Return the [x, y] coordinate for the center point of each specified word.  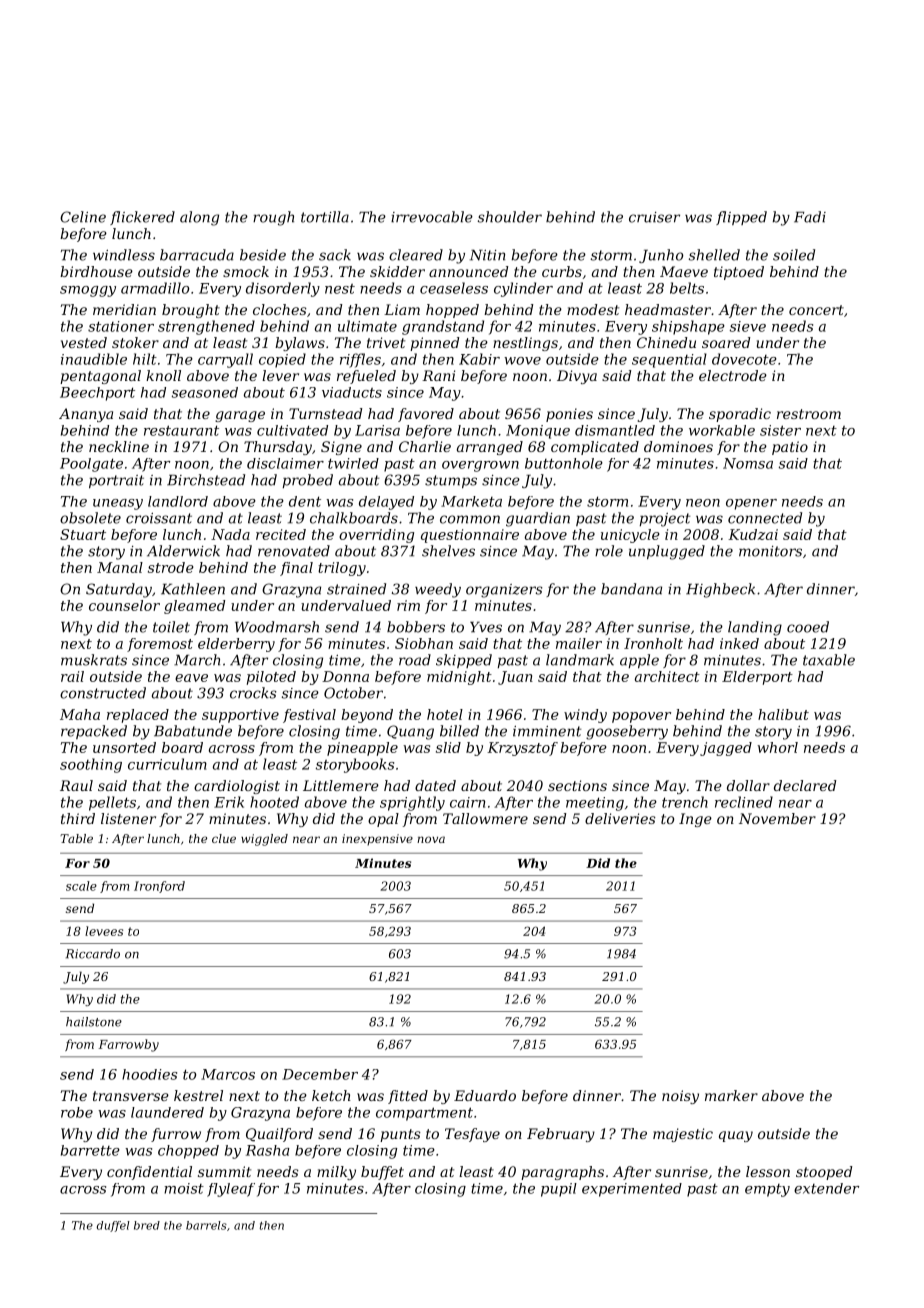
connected [765, 518]
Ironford [159, 887]
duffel [113, 1226]
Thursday [278, 448]
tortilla [325, 217]
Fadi [810, 217]
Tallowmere [485, 818]
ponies [569, 415]
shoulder [510, 217]
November [777, 818]
